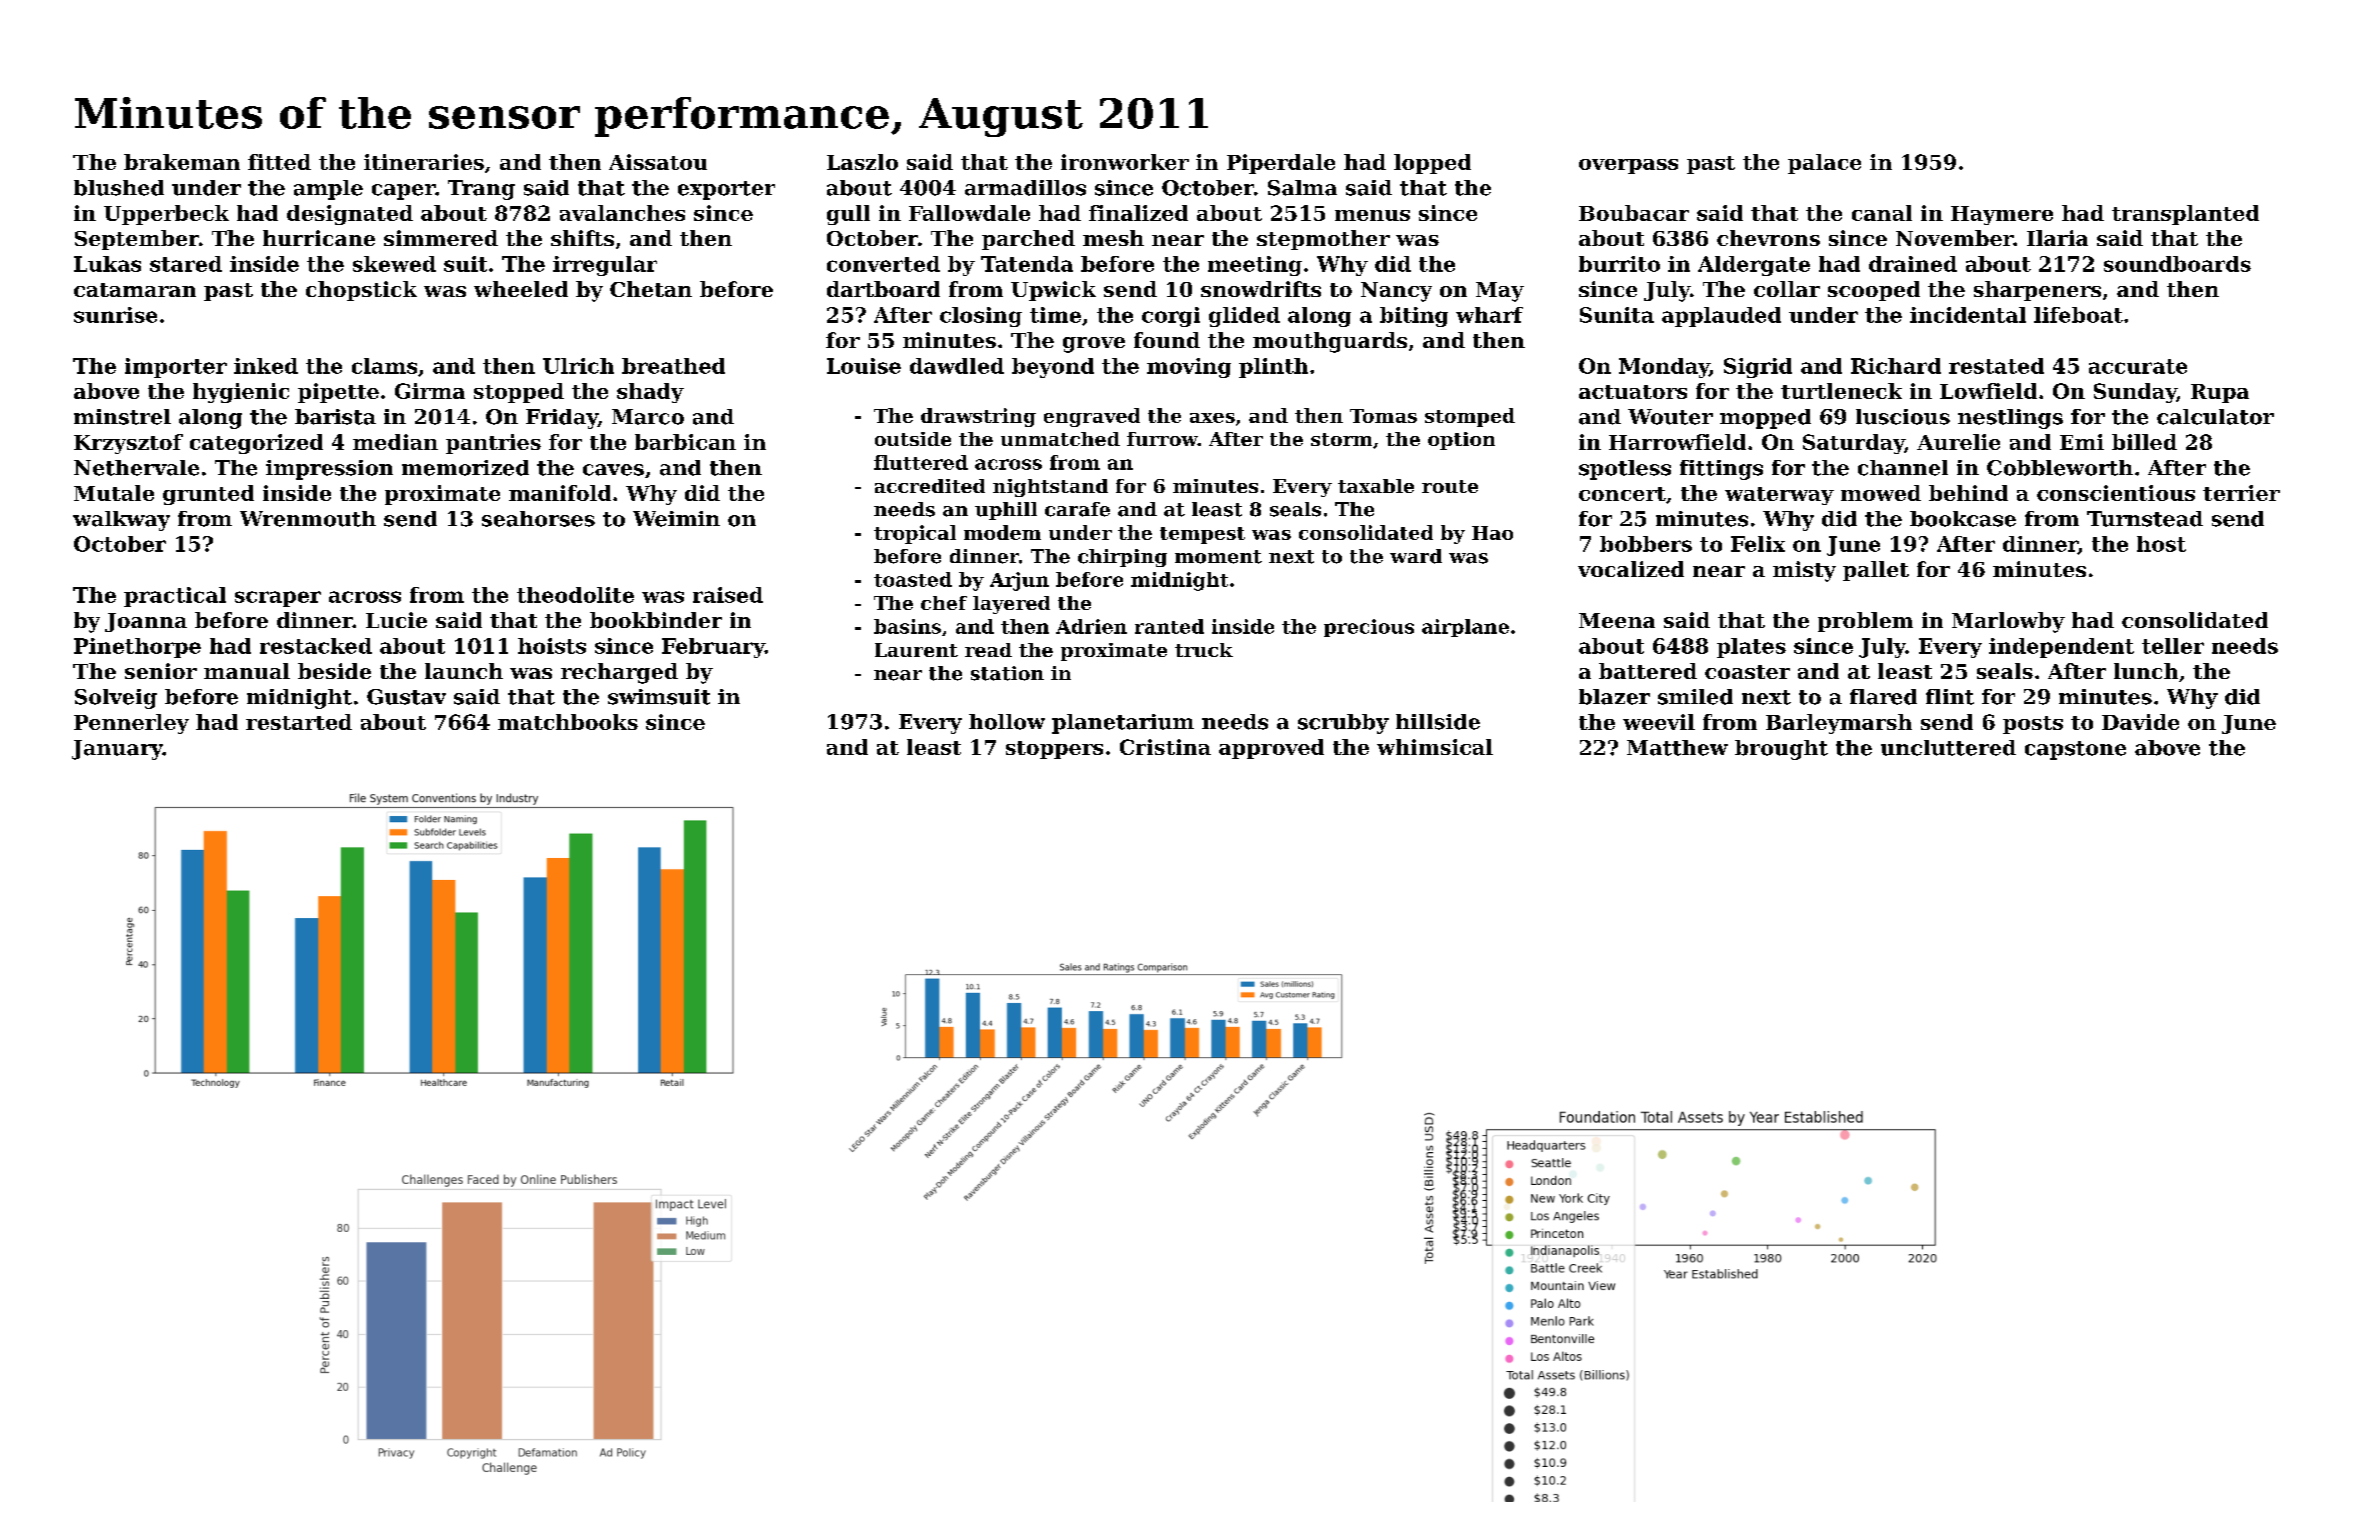  I want to click on palace, so click(1824, 164).
